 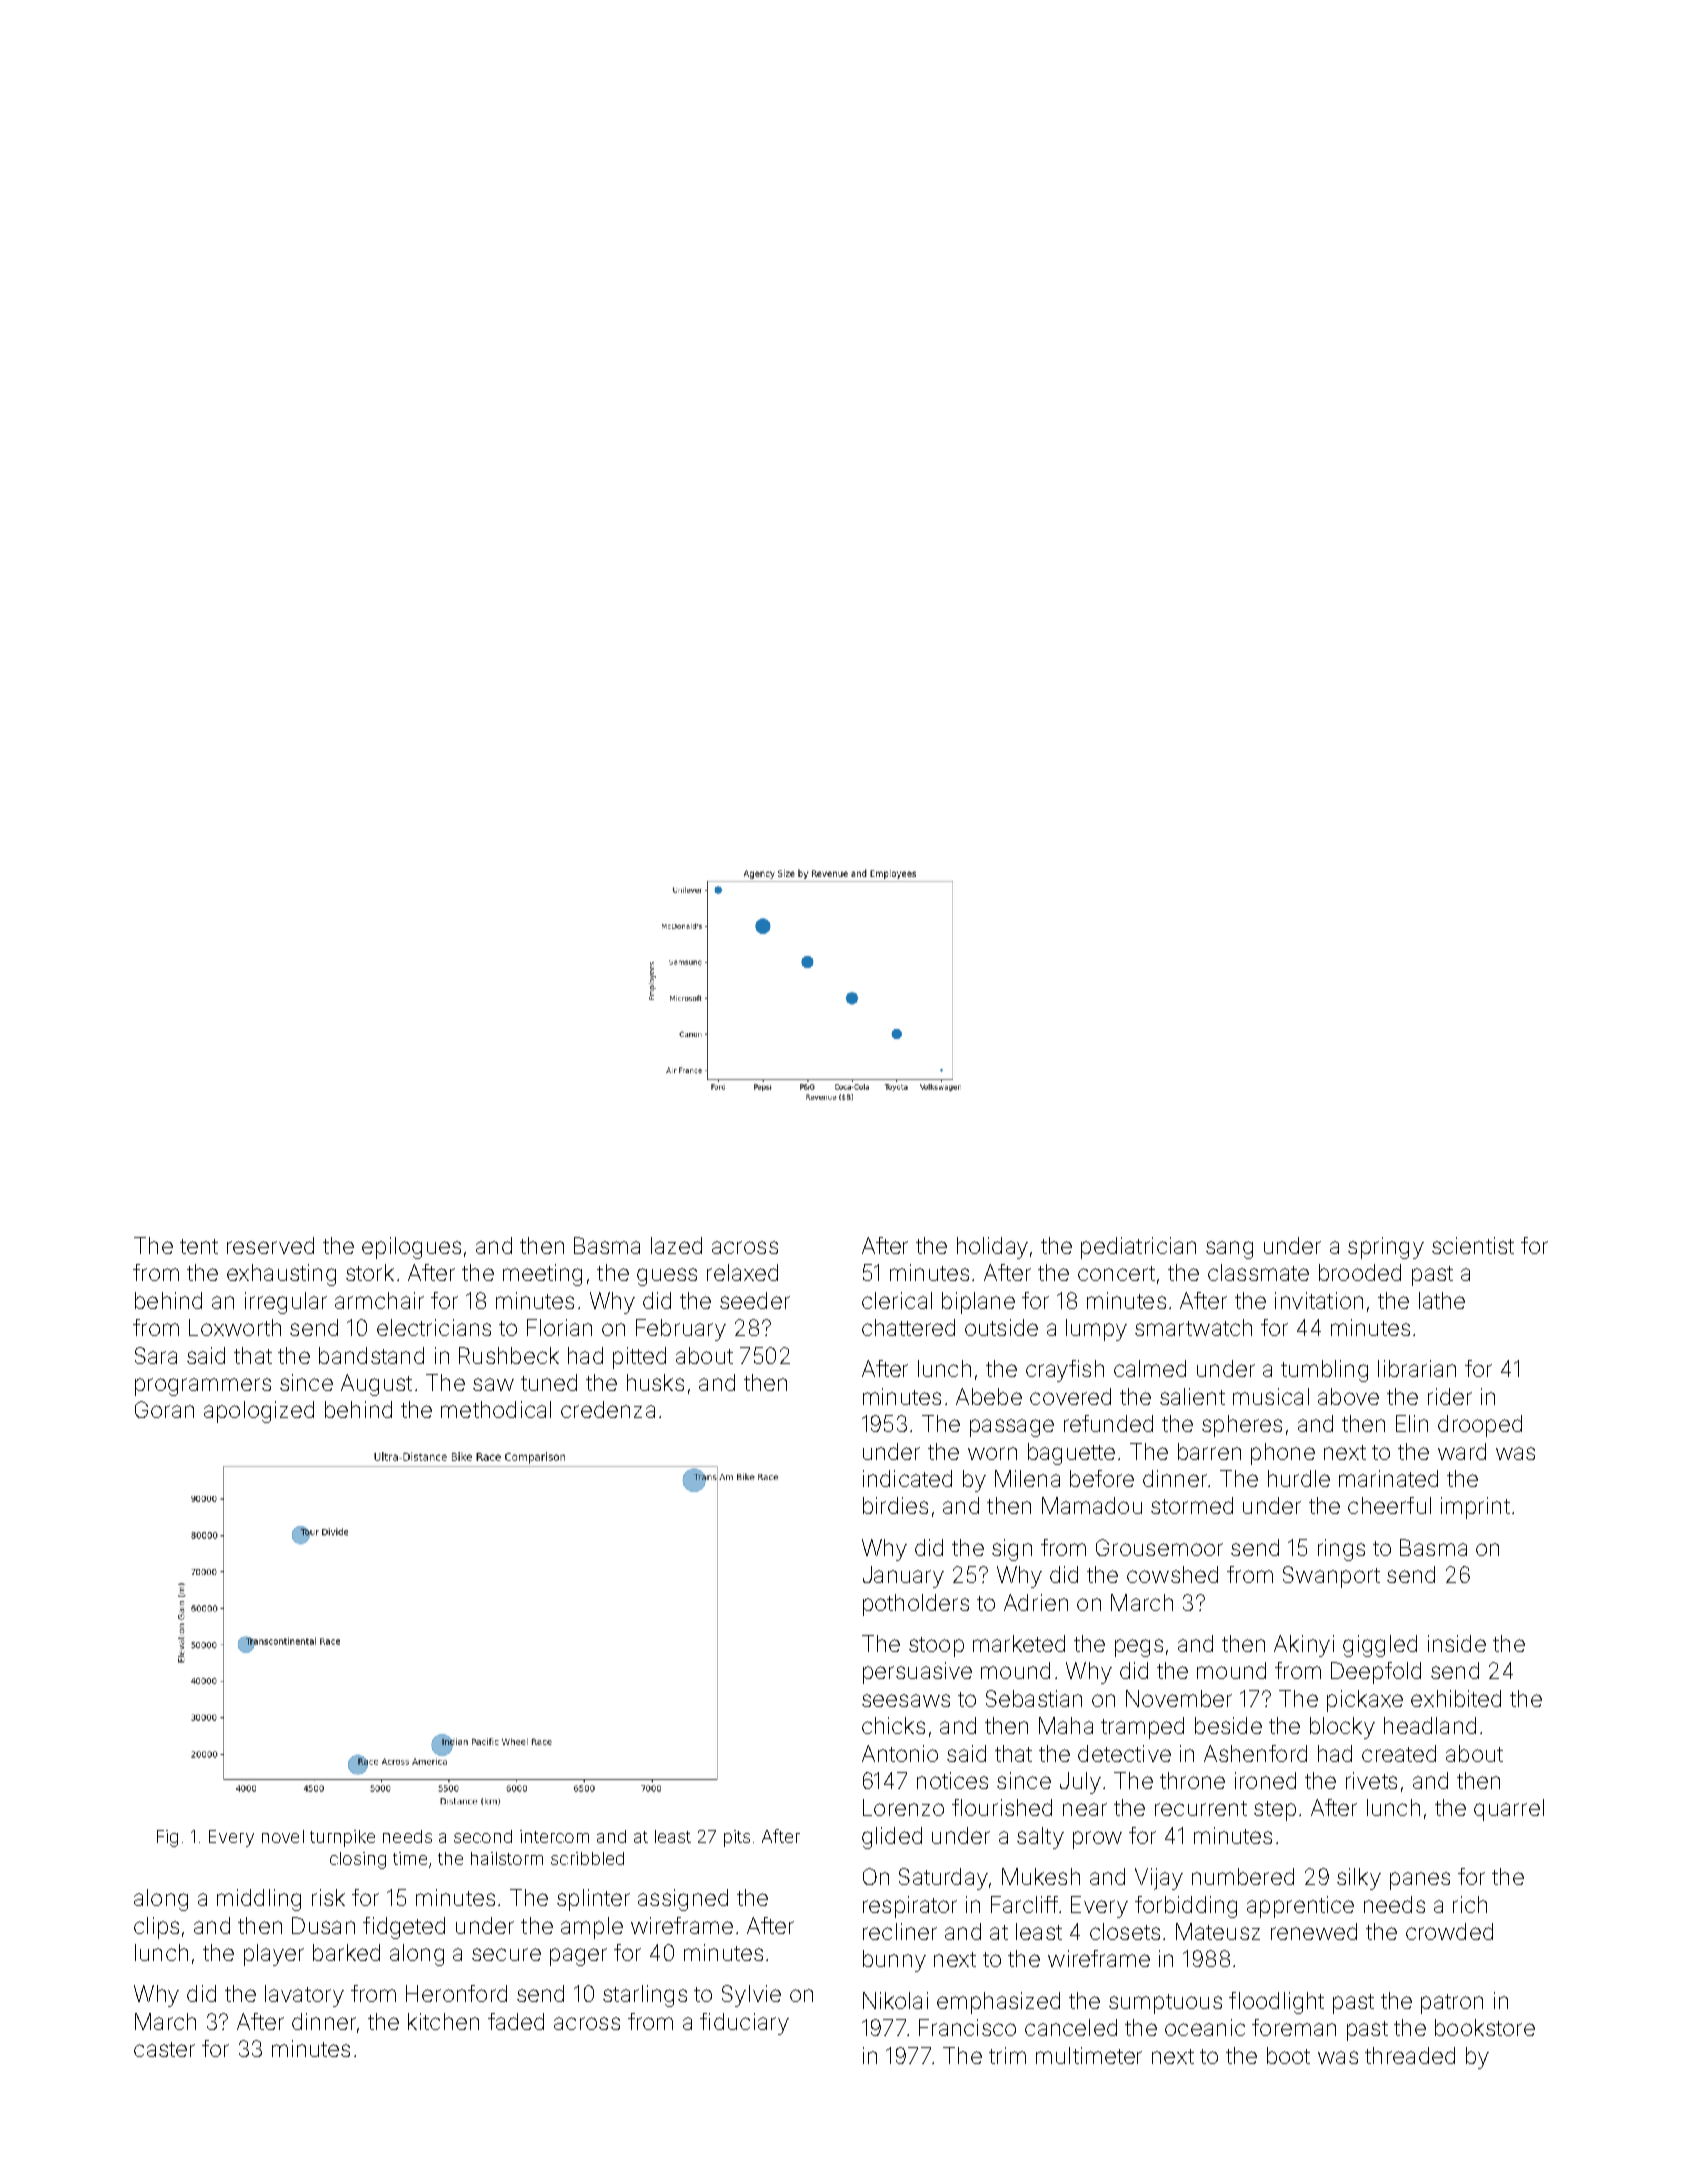 I want to click on exhibited, so click(x=1456, y=1698).
